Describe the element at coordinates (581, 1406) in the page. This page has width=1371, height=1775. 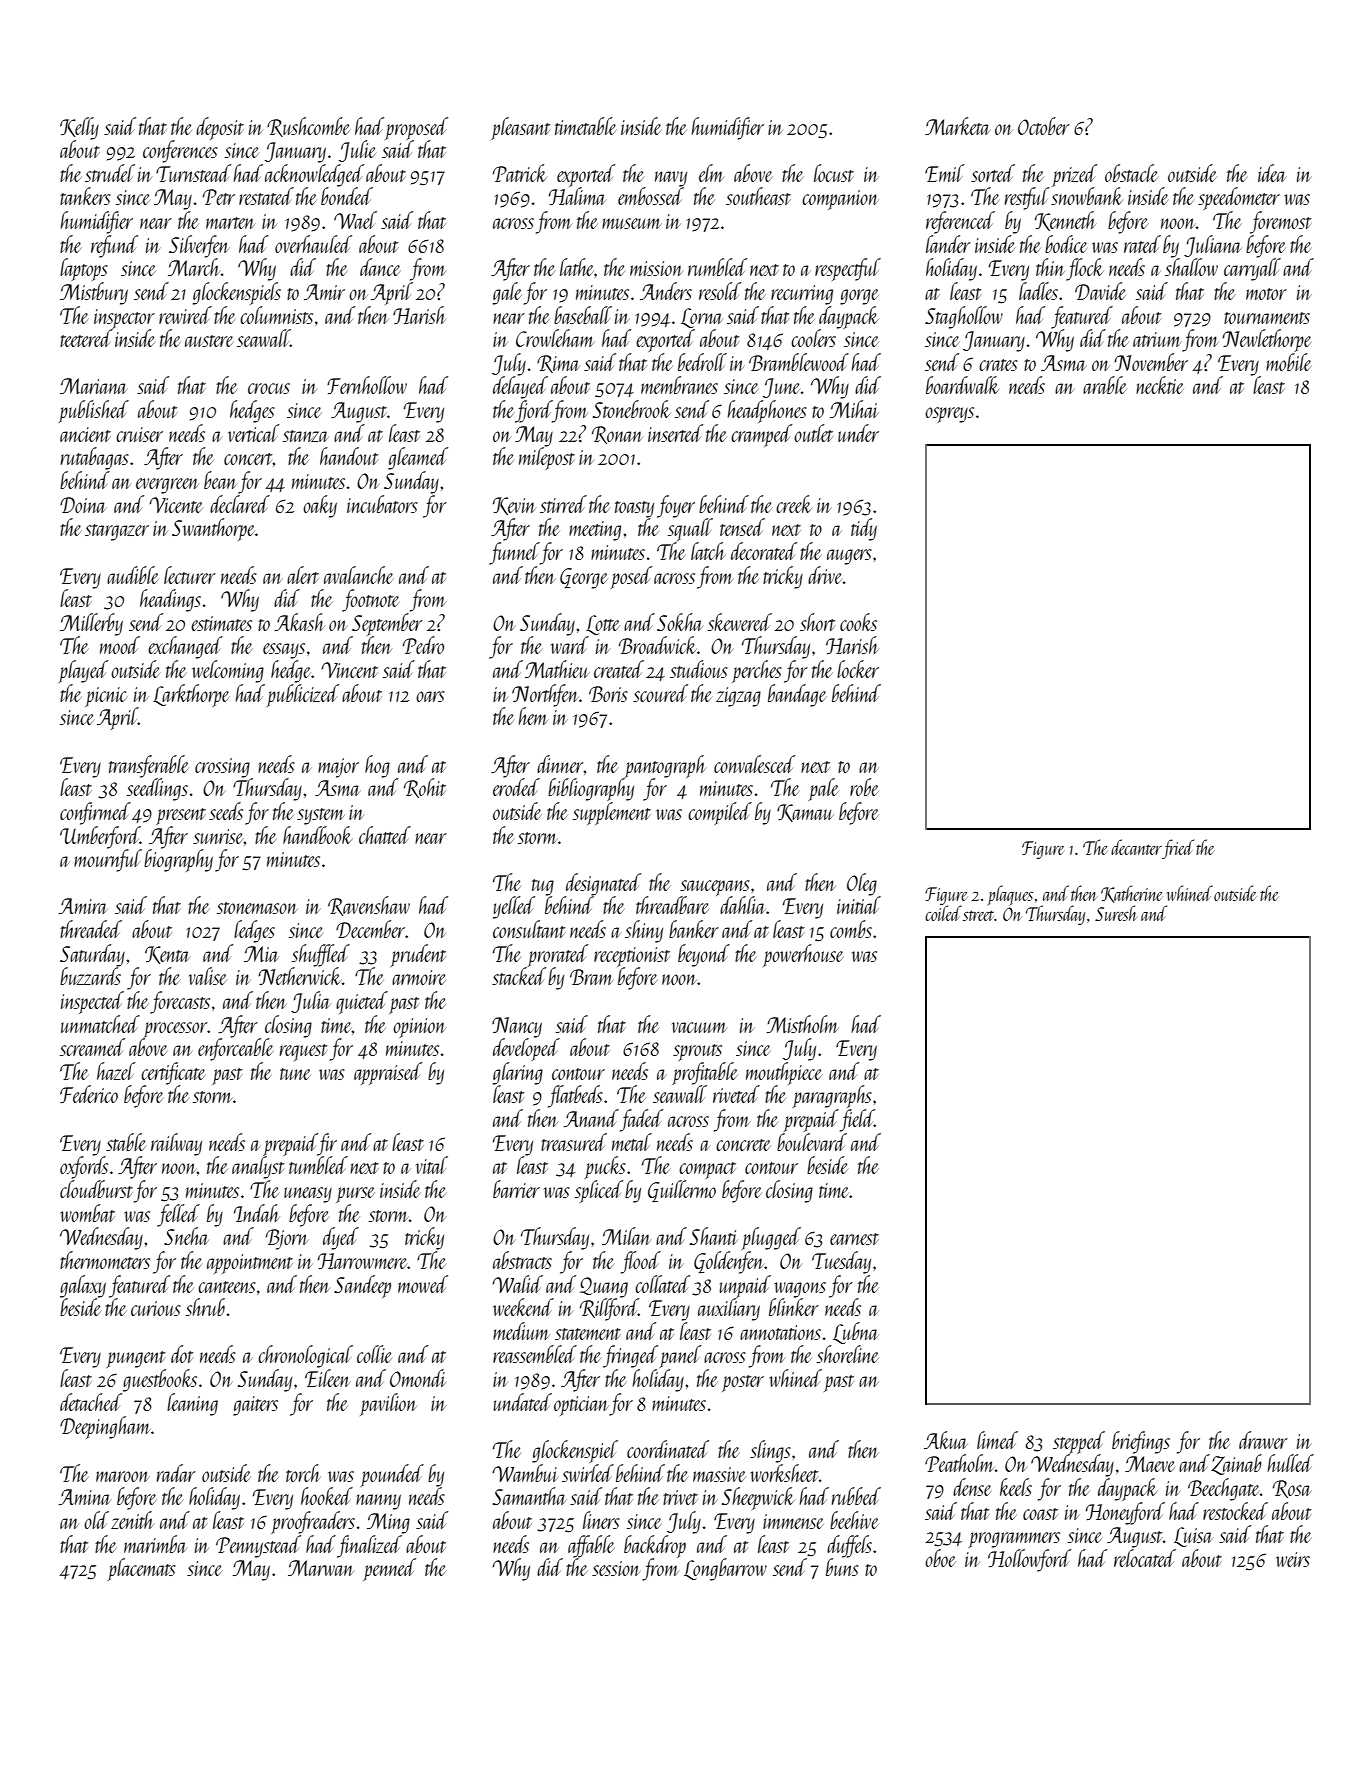
I see `optician` at that location.
